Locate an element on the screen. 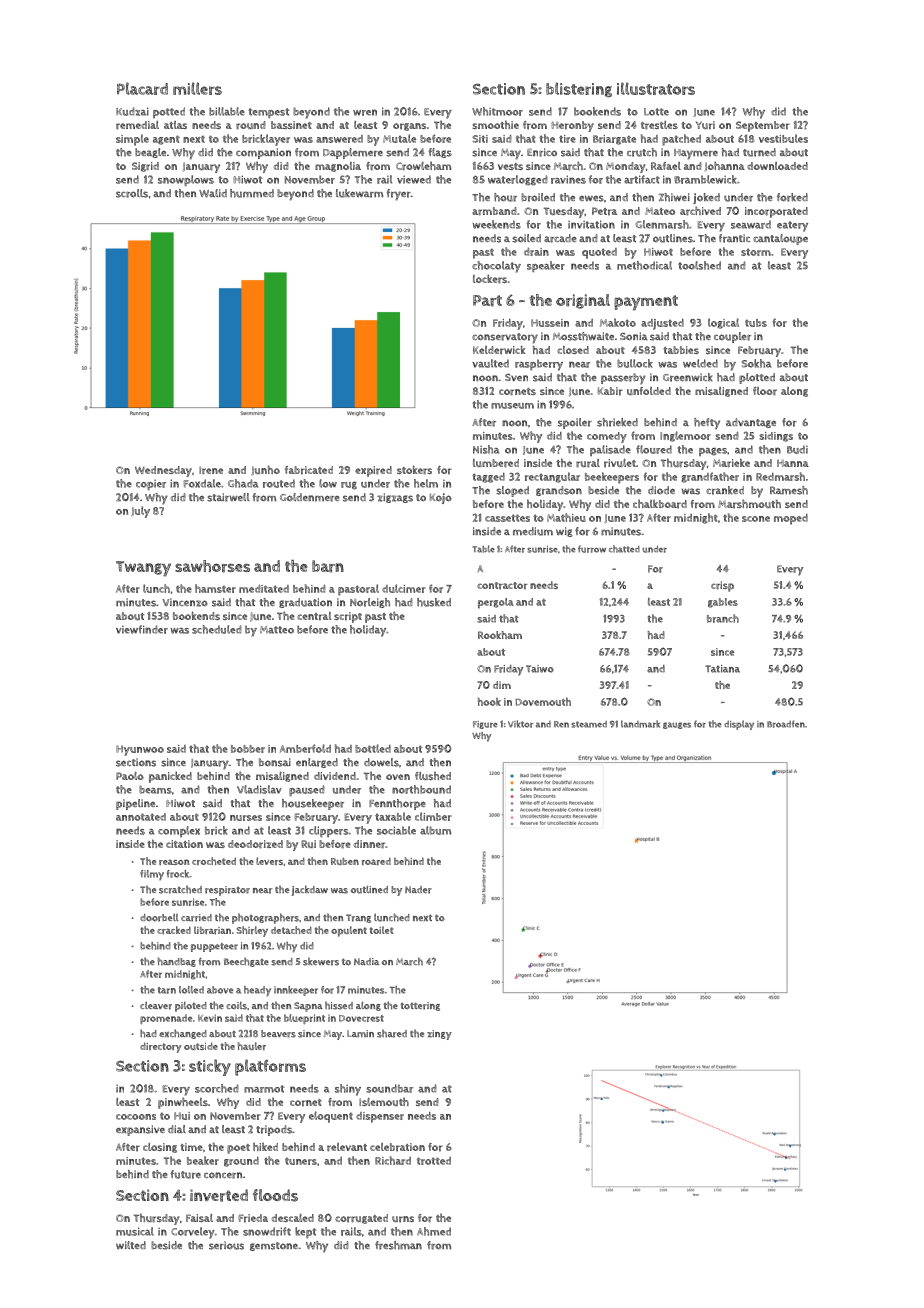  vestibules is located at coordinates (783, 138).
